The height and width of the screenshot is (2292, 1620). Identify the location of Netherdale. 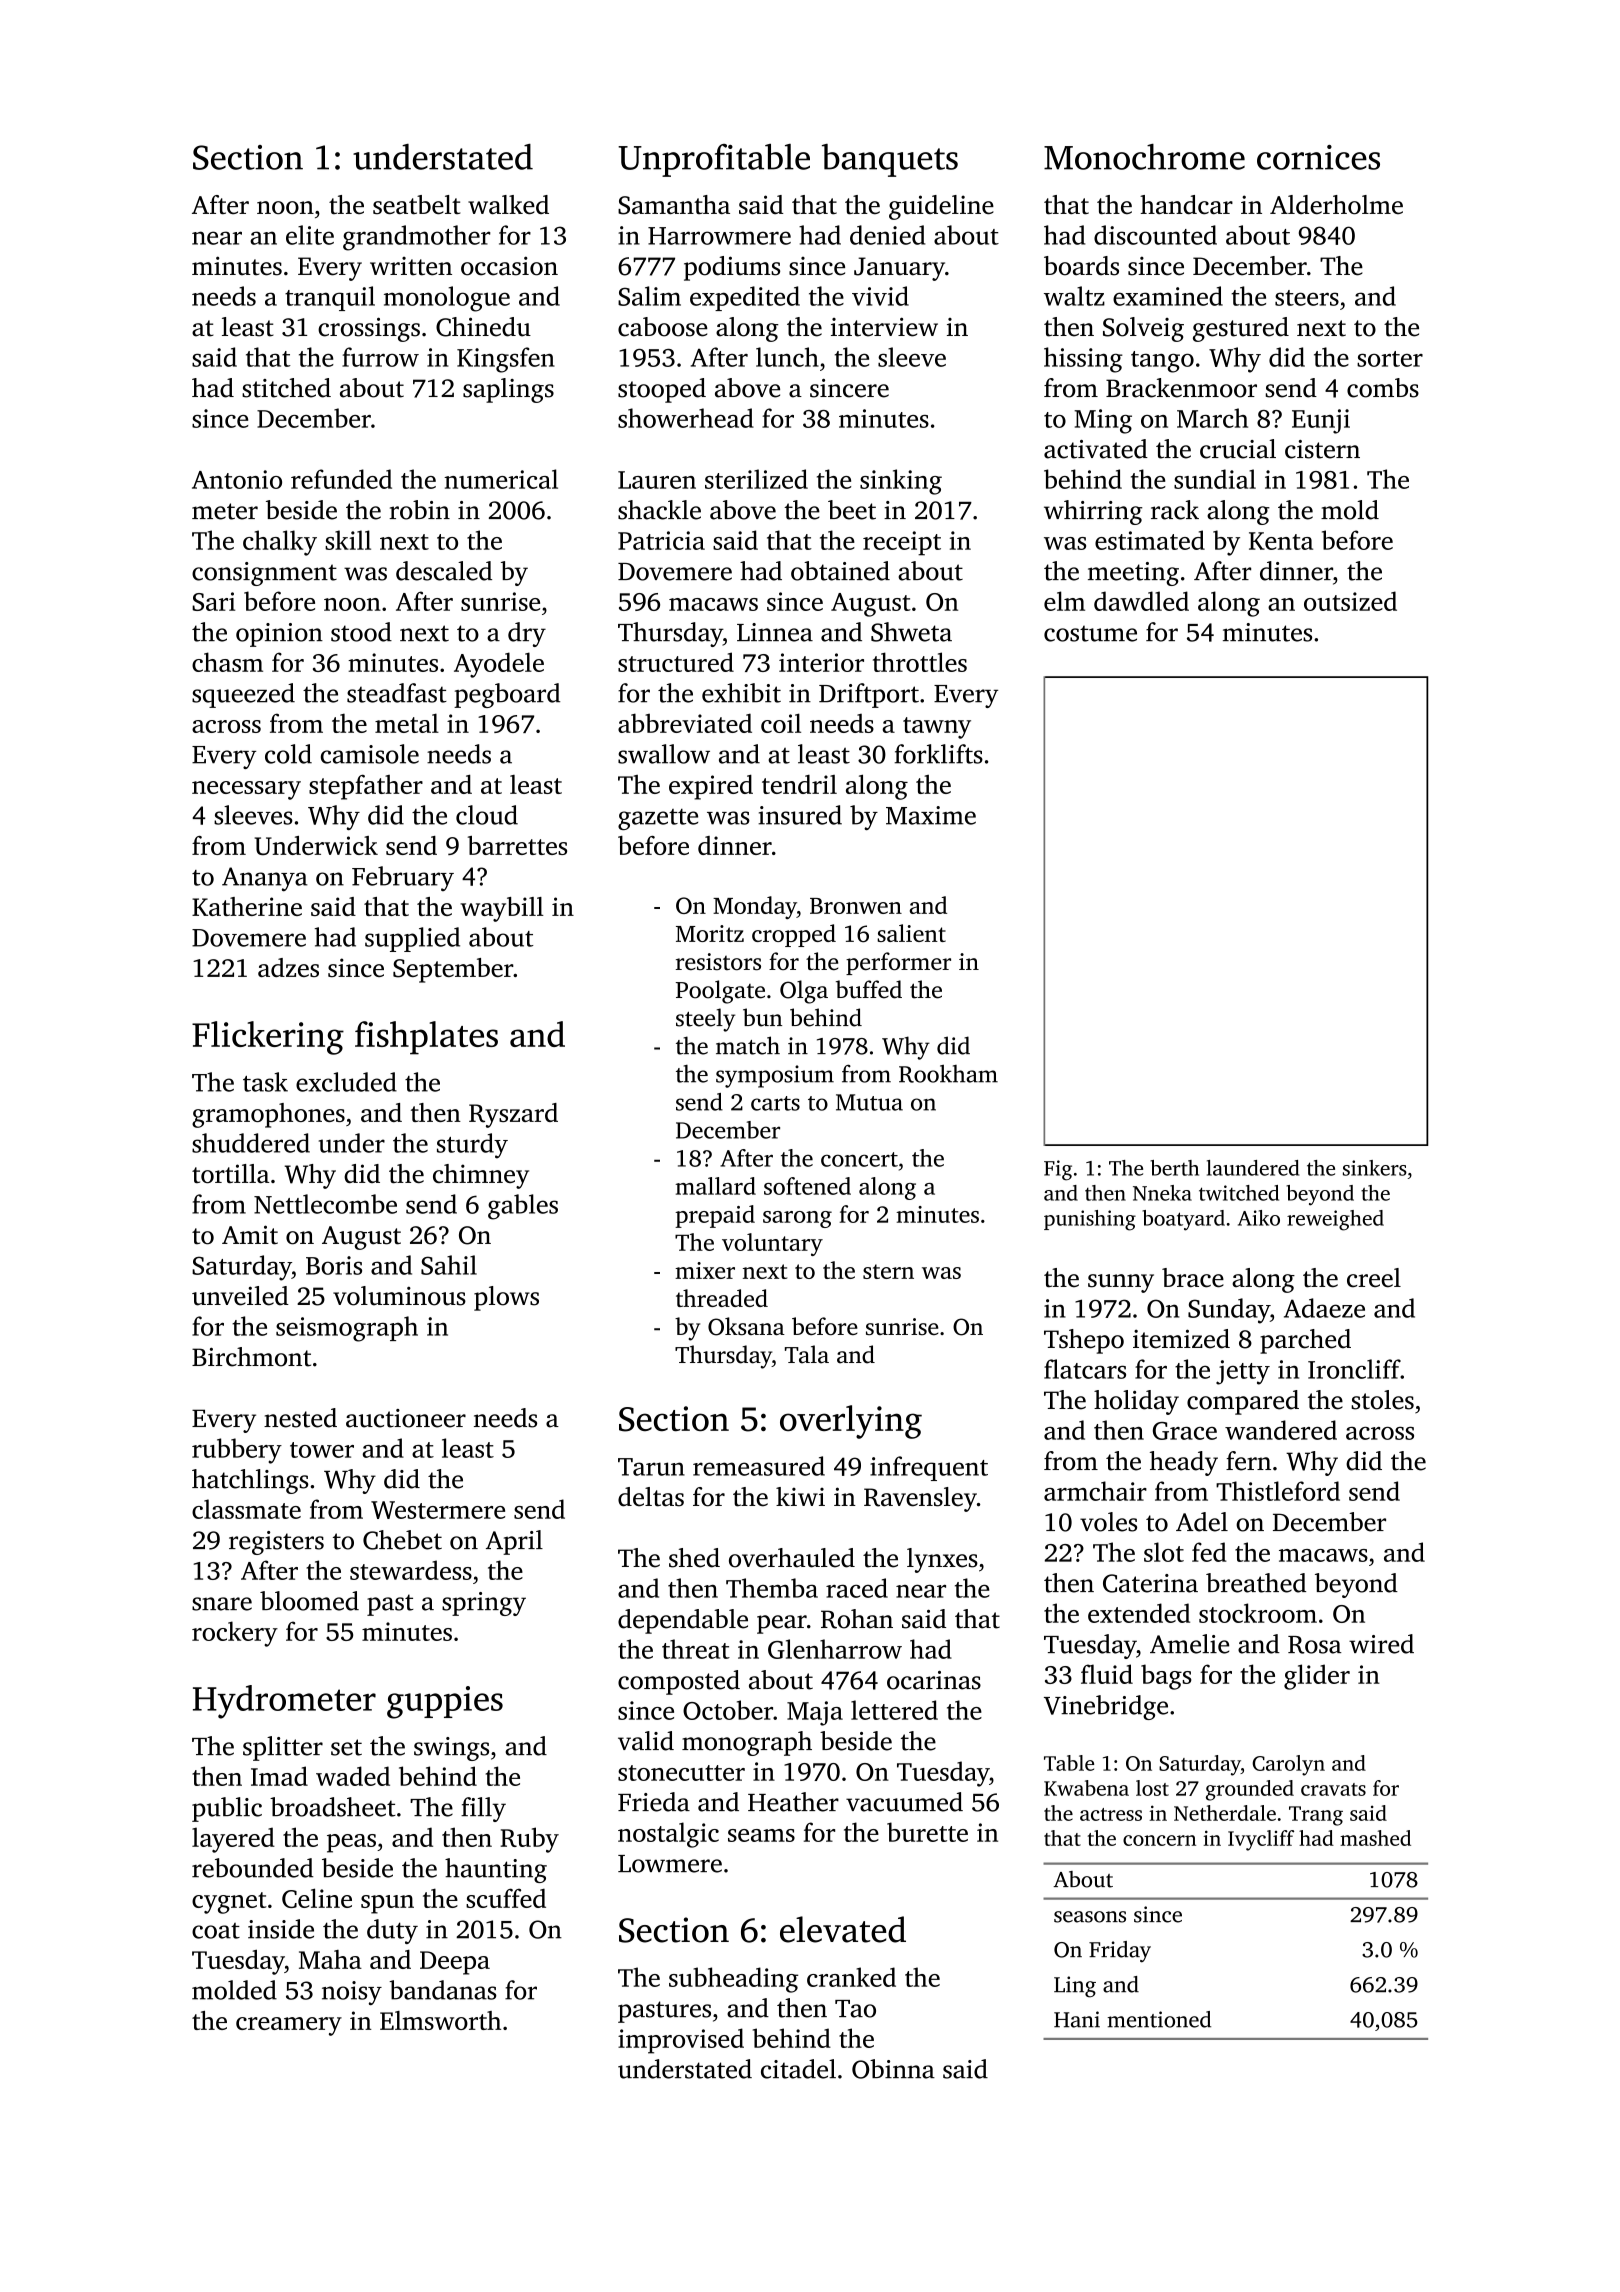
(1225, 1813).
